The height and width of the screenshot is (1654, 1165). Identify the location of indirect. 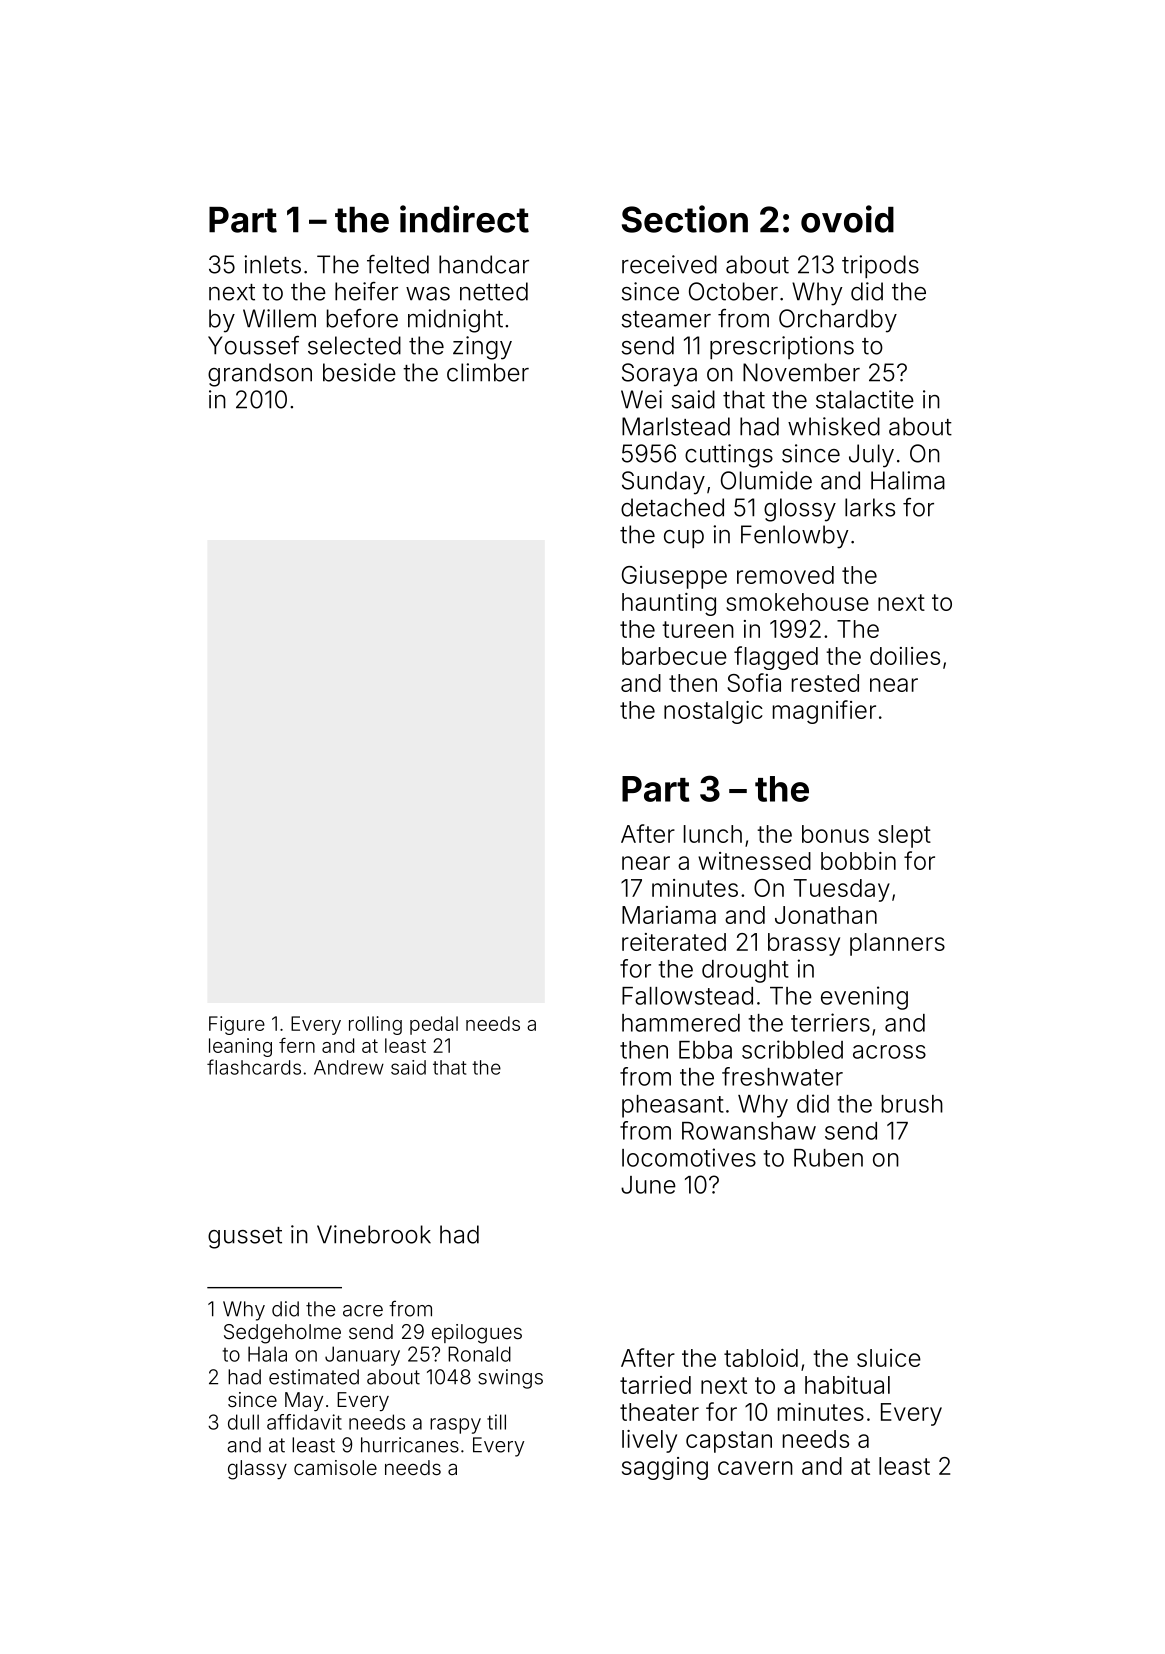
(464, 219).
